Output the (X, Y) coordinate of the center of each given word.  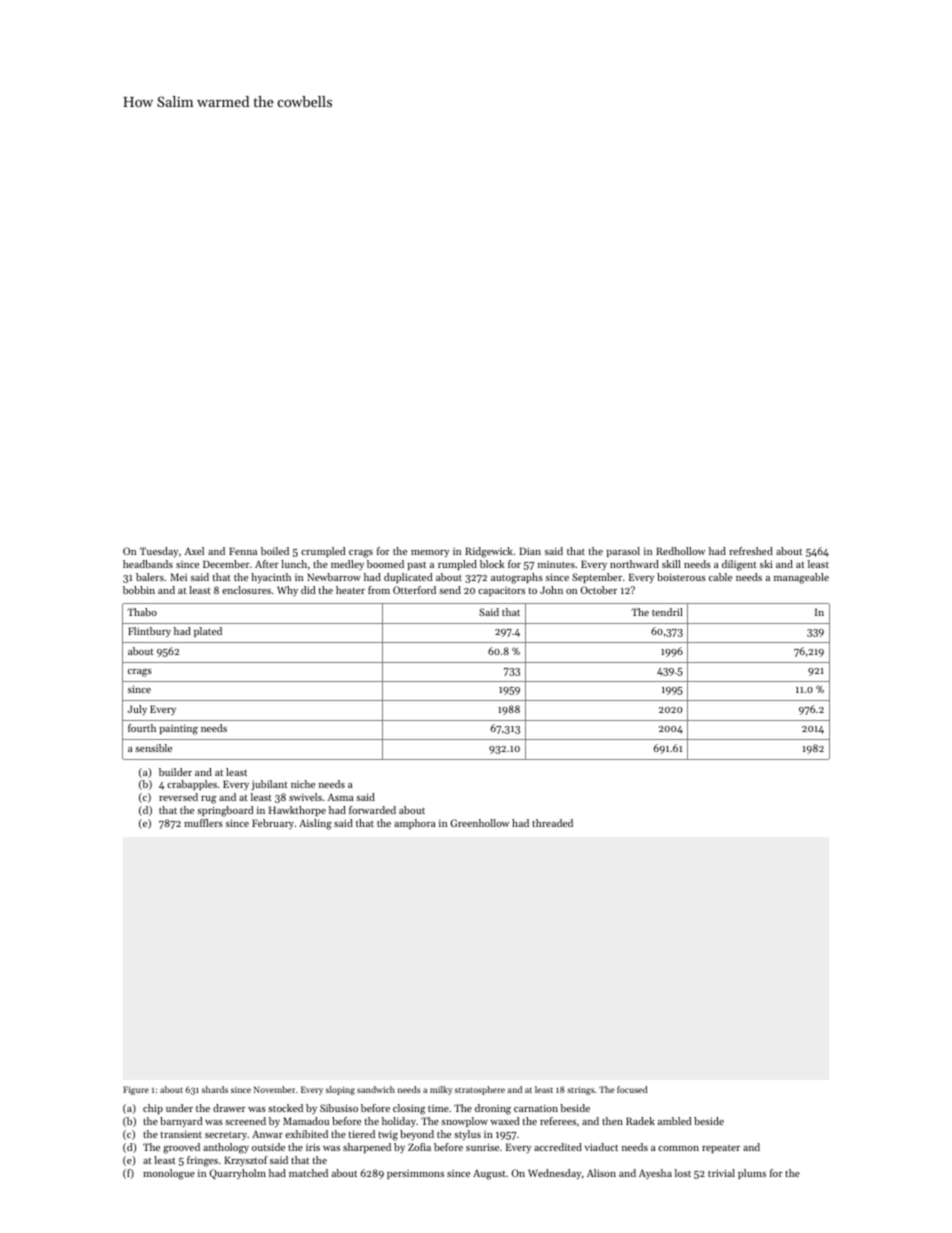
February (273, 824)
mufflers (203, 823)
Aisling (315, 824)
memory (430, 553)
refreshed (751, 551)
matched (308, 1173)
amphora (415, 824)
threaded (552, 823)
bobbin (139, 590)
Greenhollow (479, 823)
